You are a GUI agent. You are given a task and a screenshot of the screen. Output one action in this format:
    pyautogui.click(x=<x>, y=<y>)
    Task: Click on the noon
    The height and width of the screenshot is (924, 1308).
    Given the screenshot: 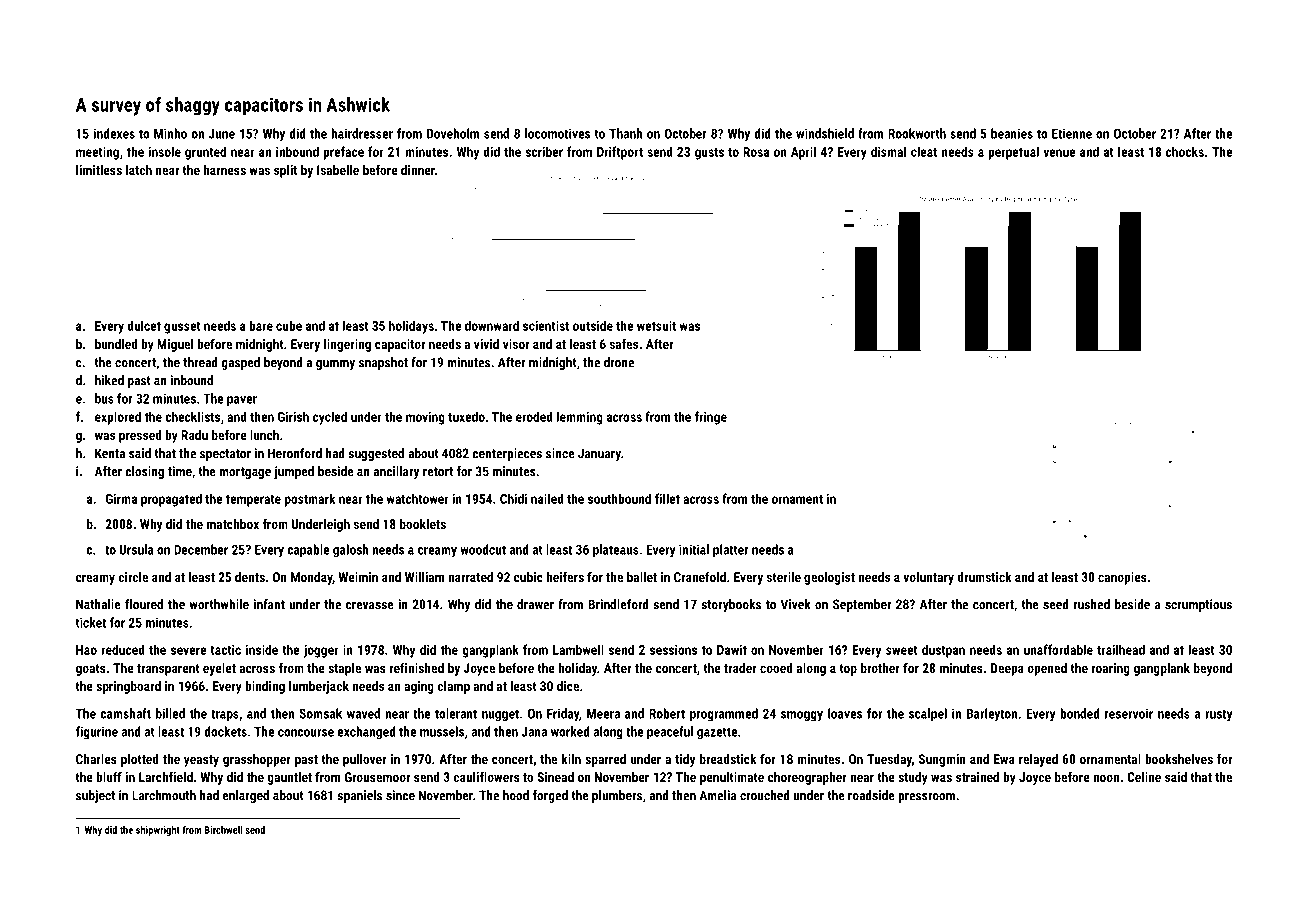 What is the action you would take?
    pyautogui.click(x=1106, y=778)
